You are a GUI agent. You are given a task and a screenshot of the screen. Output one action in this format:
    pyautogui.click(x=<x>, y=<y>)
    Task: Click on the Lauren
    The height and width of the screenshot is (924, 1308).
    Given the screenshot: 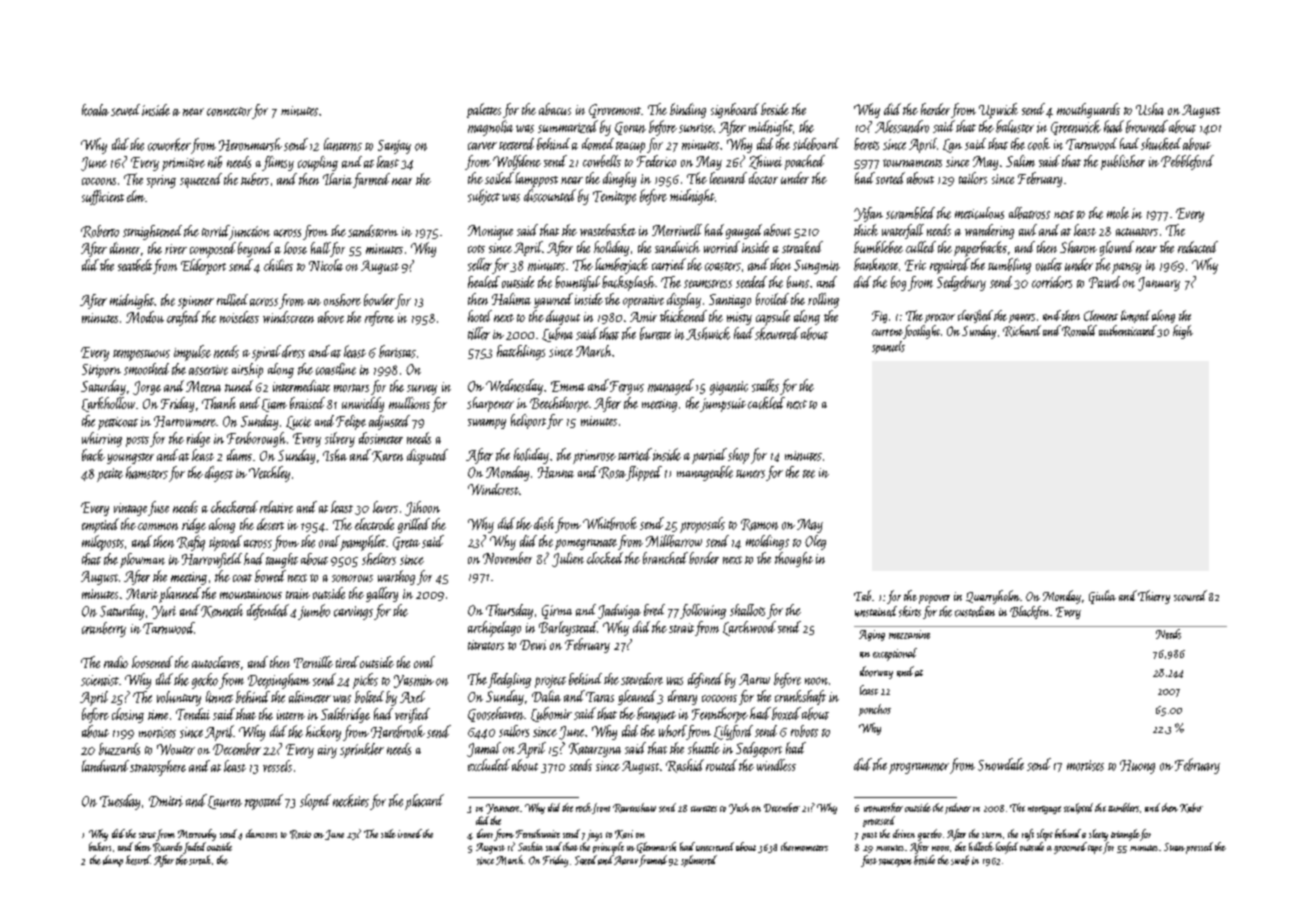 What is the action you would take?
    pyautogui.click(x=225, y=802)
